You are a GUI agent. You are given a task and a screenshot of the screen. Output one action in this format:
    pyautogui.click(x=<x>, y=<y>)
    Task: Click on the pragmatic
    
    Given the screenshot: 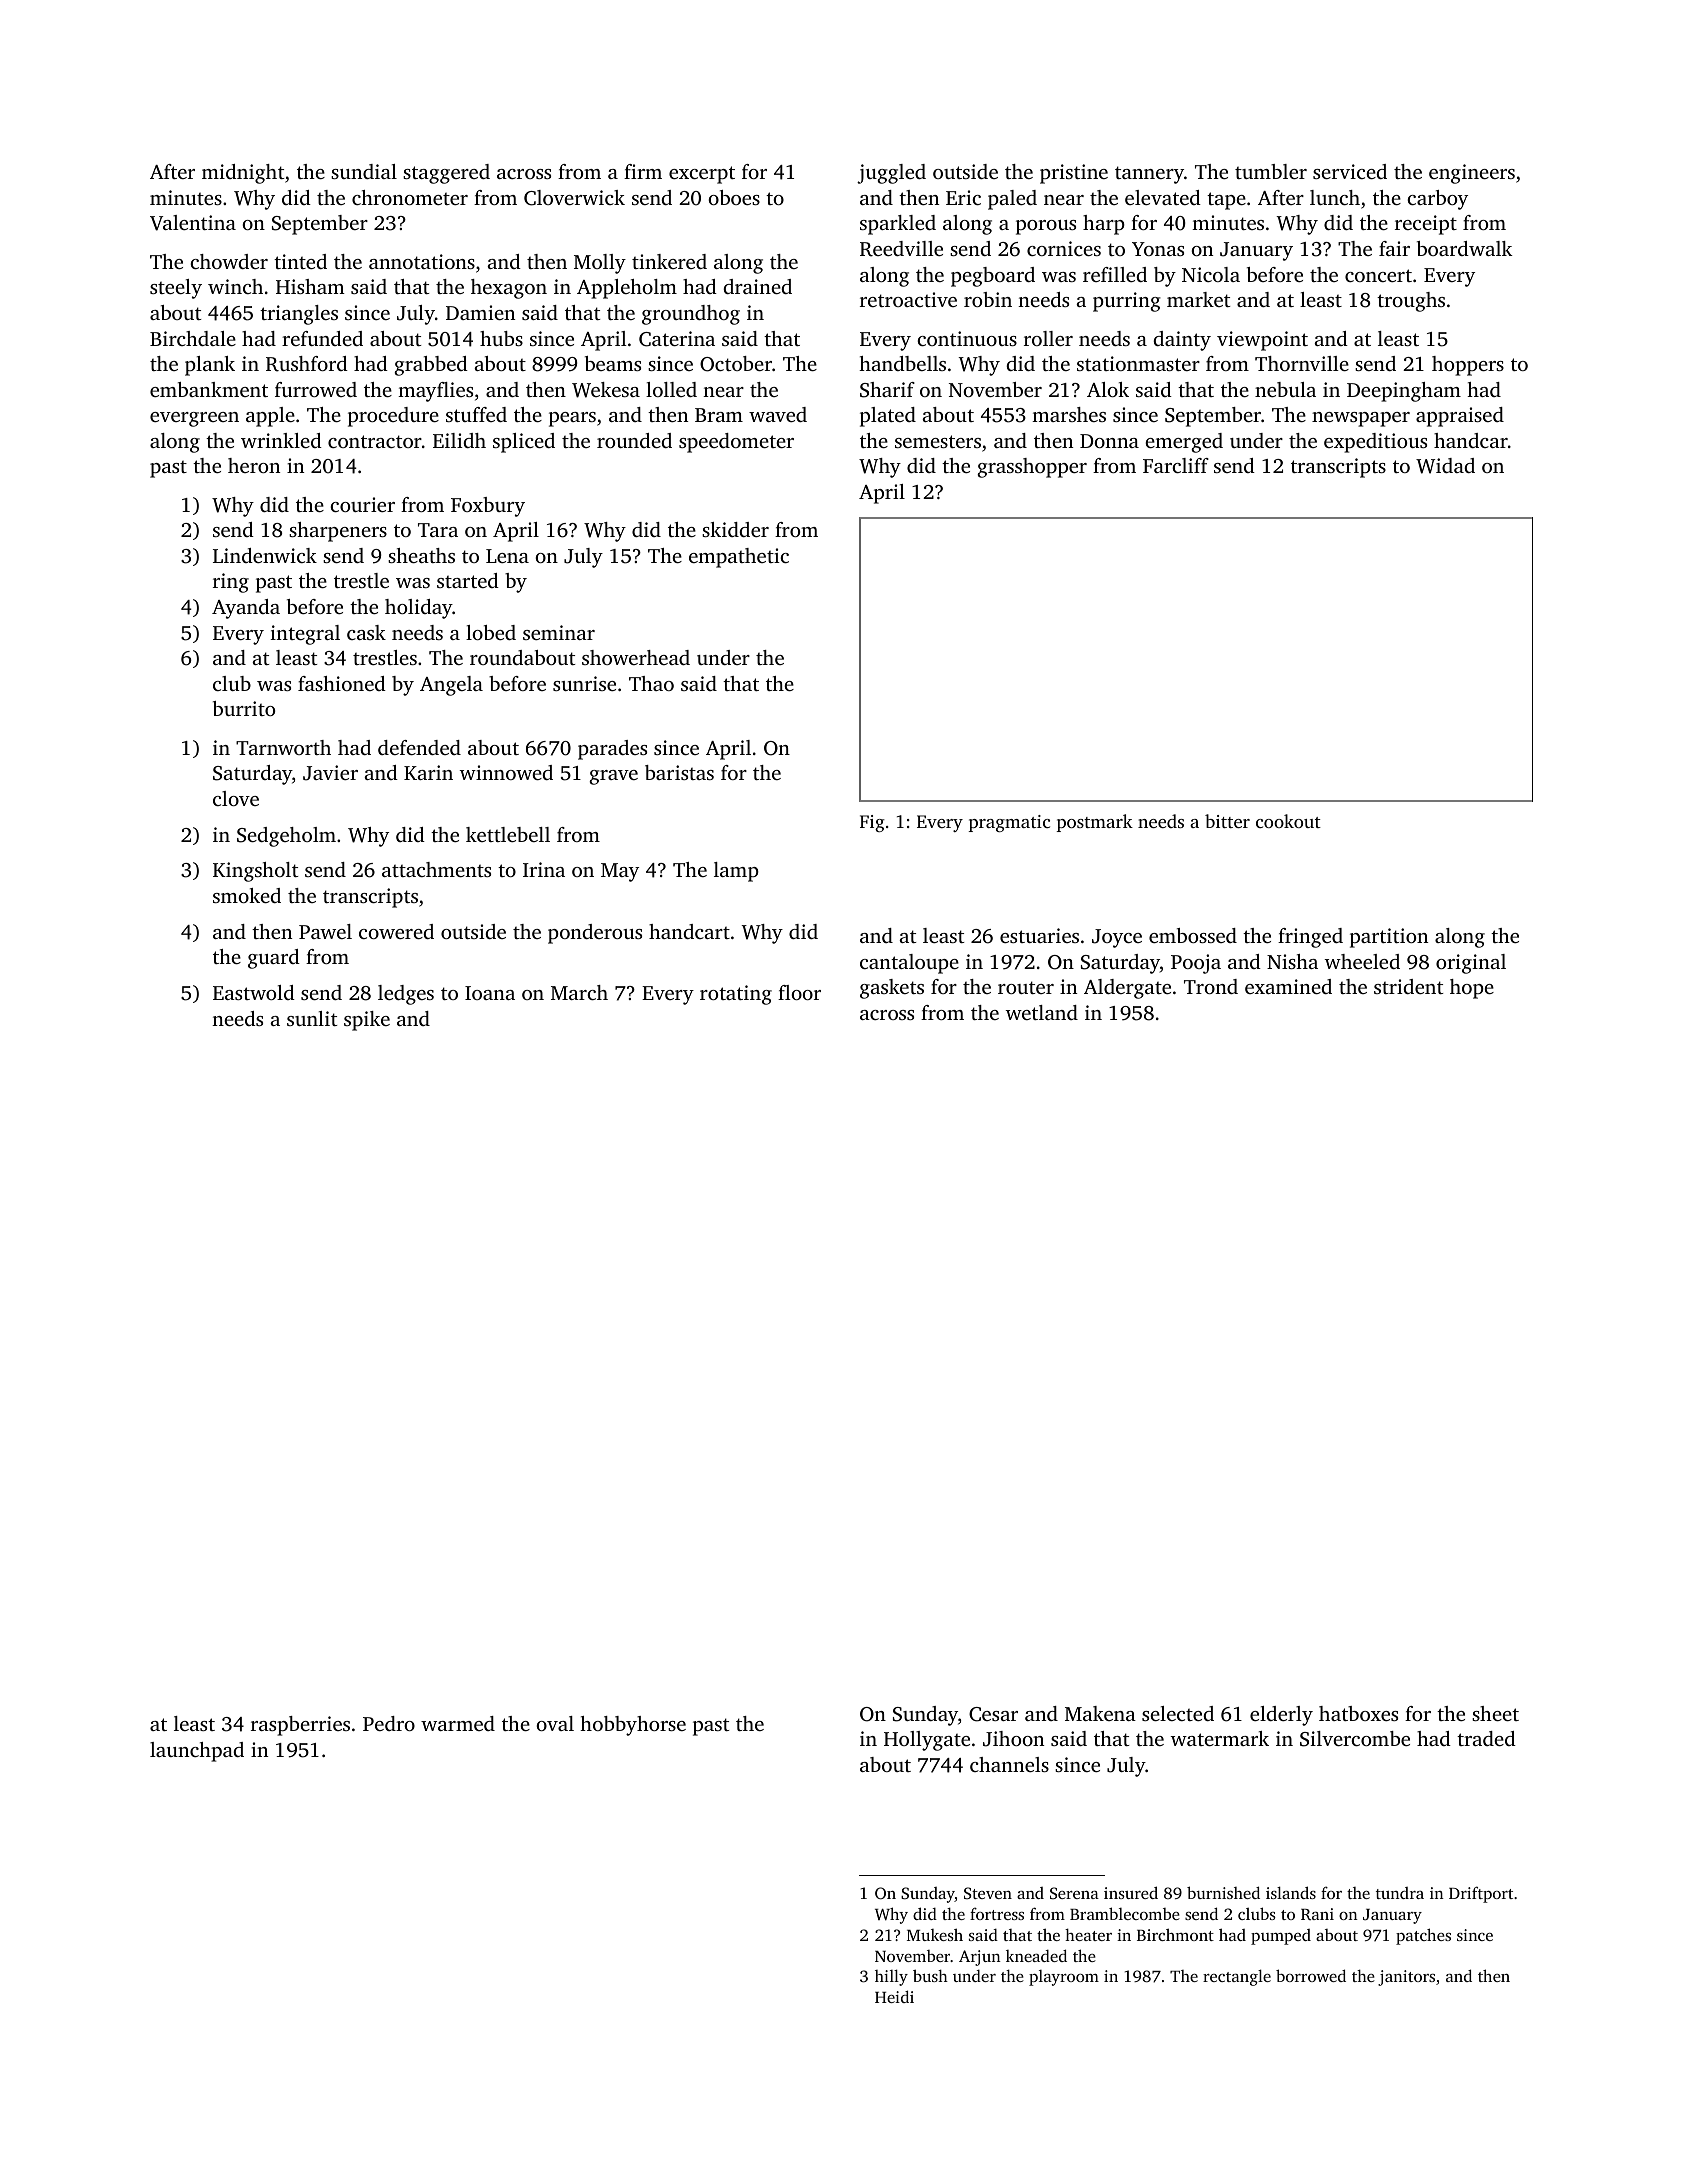 What is the action you would take?
    pyautogui.click(x=1009, y=823)
